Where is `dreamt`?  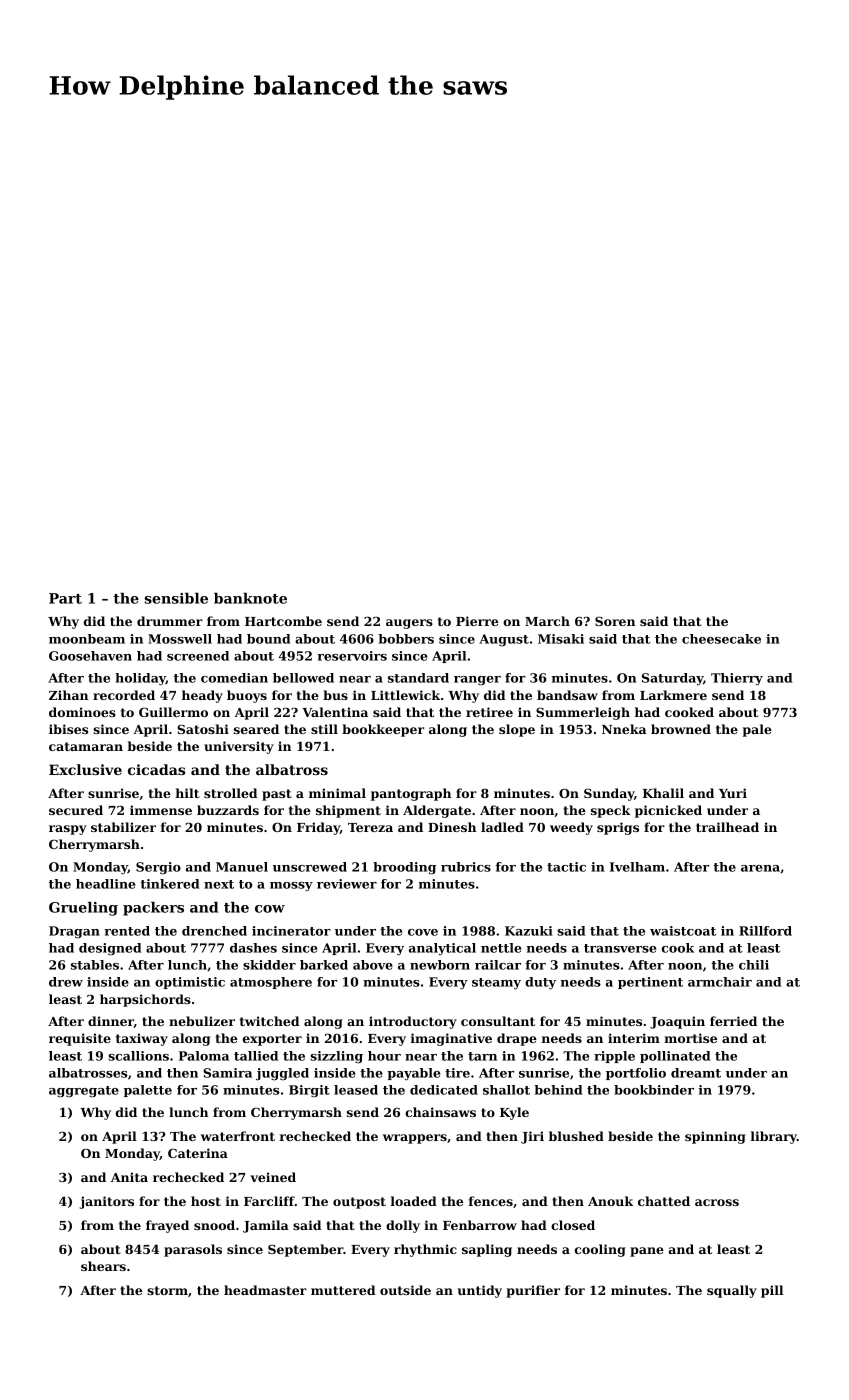
dreamt is located at coordinates (696, 1073).
